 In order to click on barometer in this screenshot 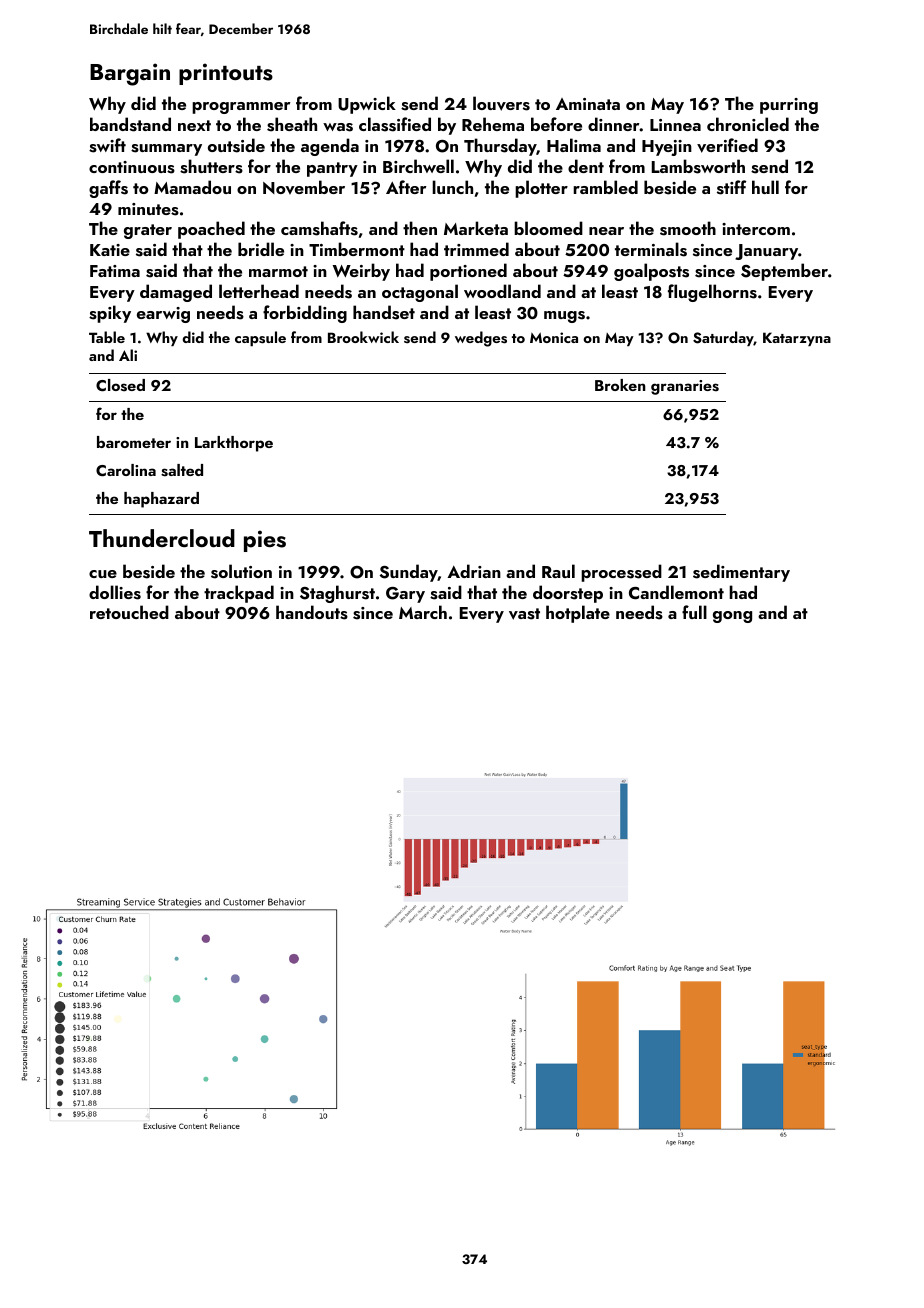, I will do `click(134, 442)`.
